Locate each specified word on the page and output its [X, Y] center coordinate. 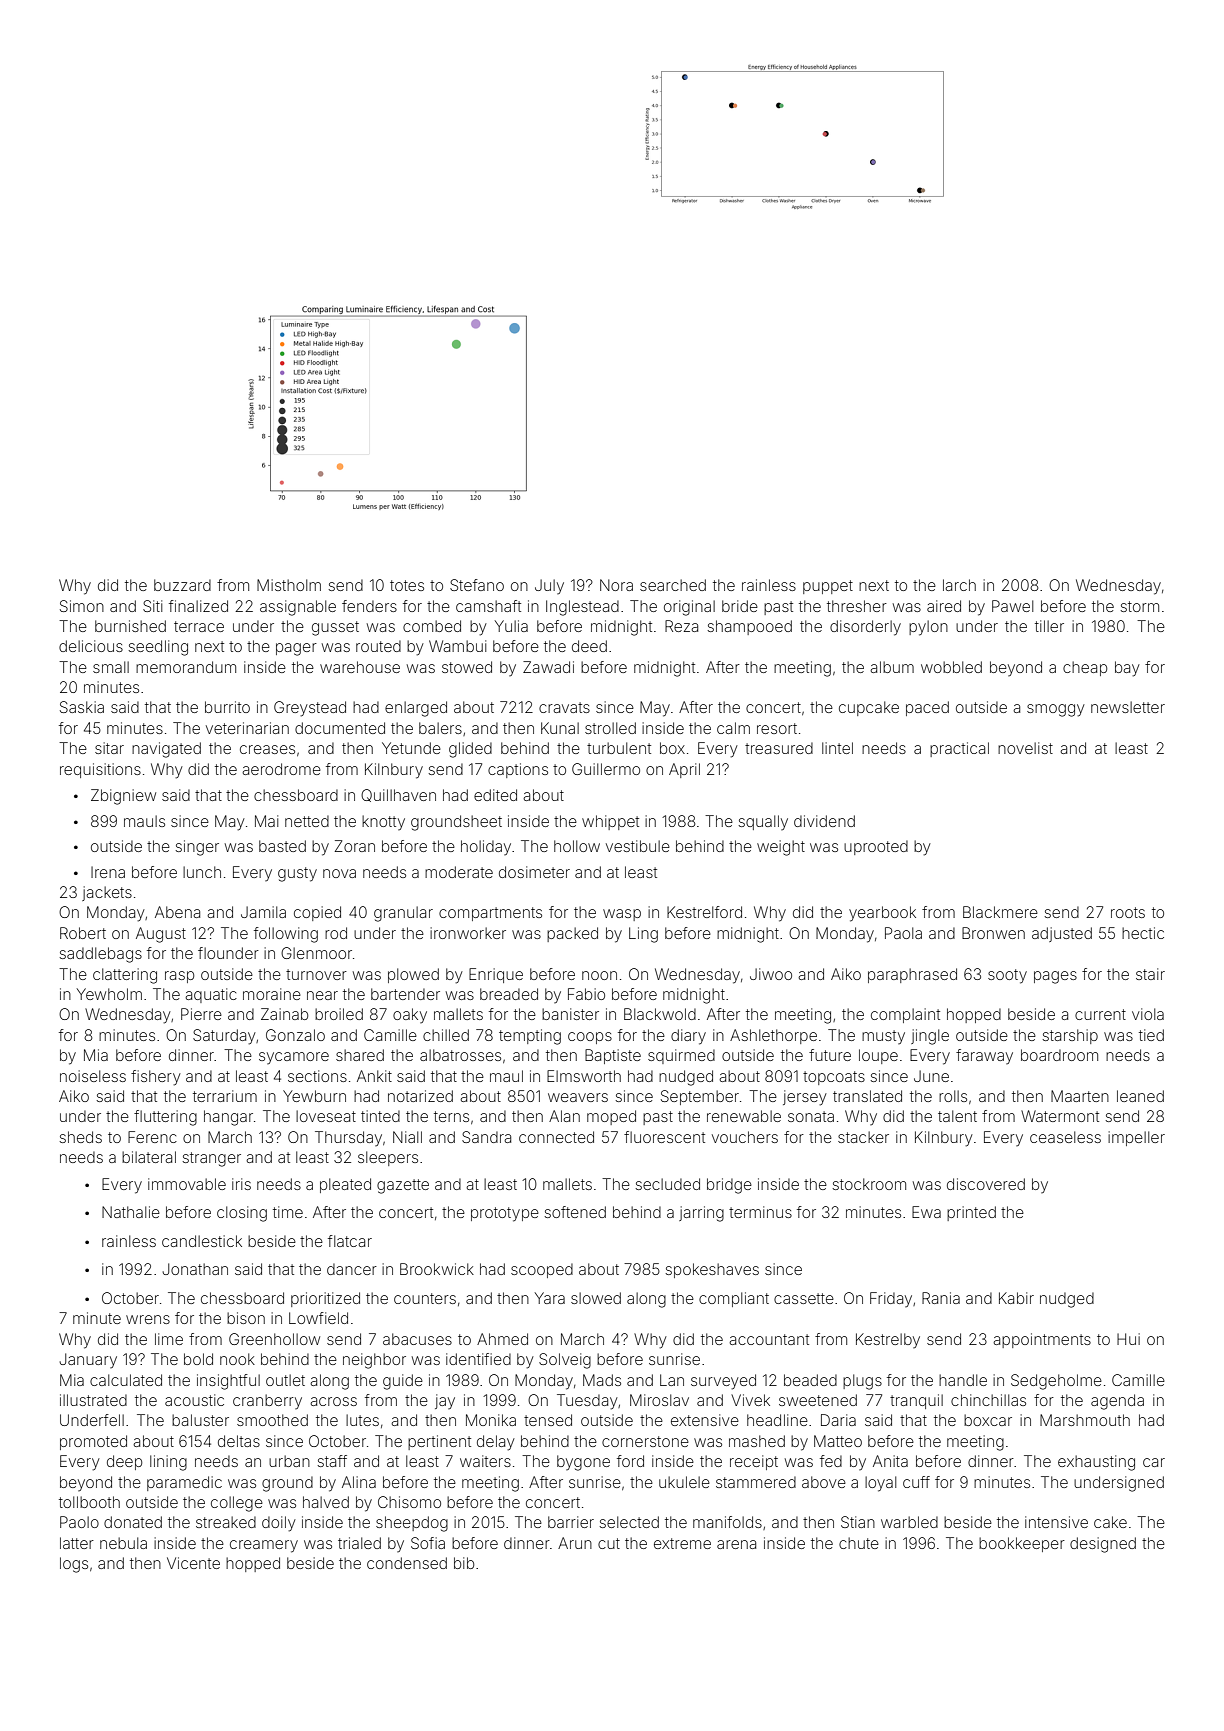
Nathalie [131, 1212]
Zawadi [548, 667]
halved [326, 1502]
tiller [1049, 626]
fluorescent [664, 1137]
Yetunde [411, 748]
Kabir [1016, 1298]
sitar [109, 748]
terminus [760, 1212]
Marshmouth [1085, 1420]
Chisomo [409, 1502]
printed [971, 1213]
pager [296, 649]
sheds [80, 1137]
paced [927, 708]
